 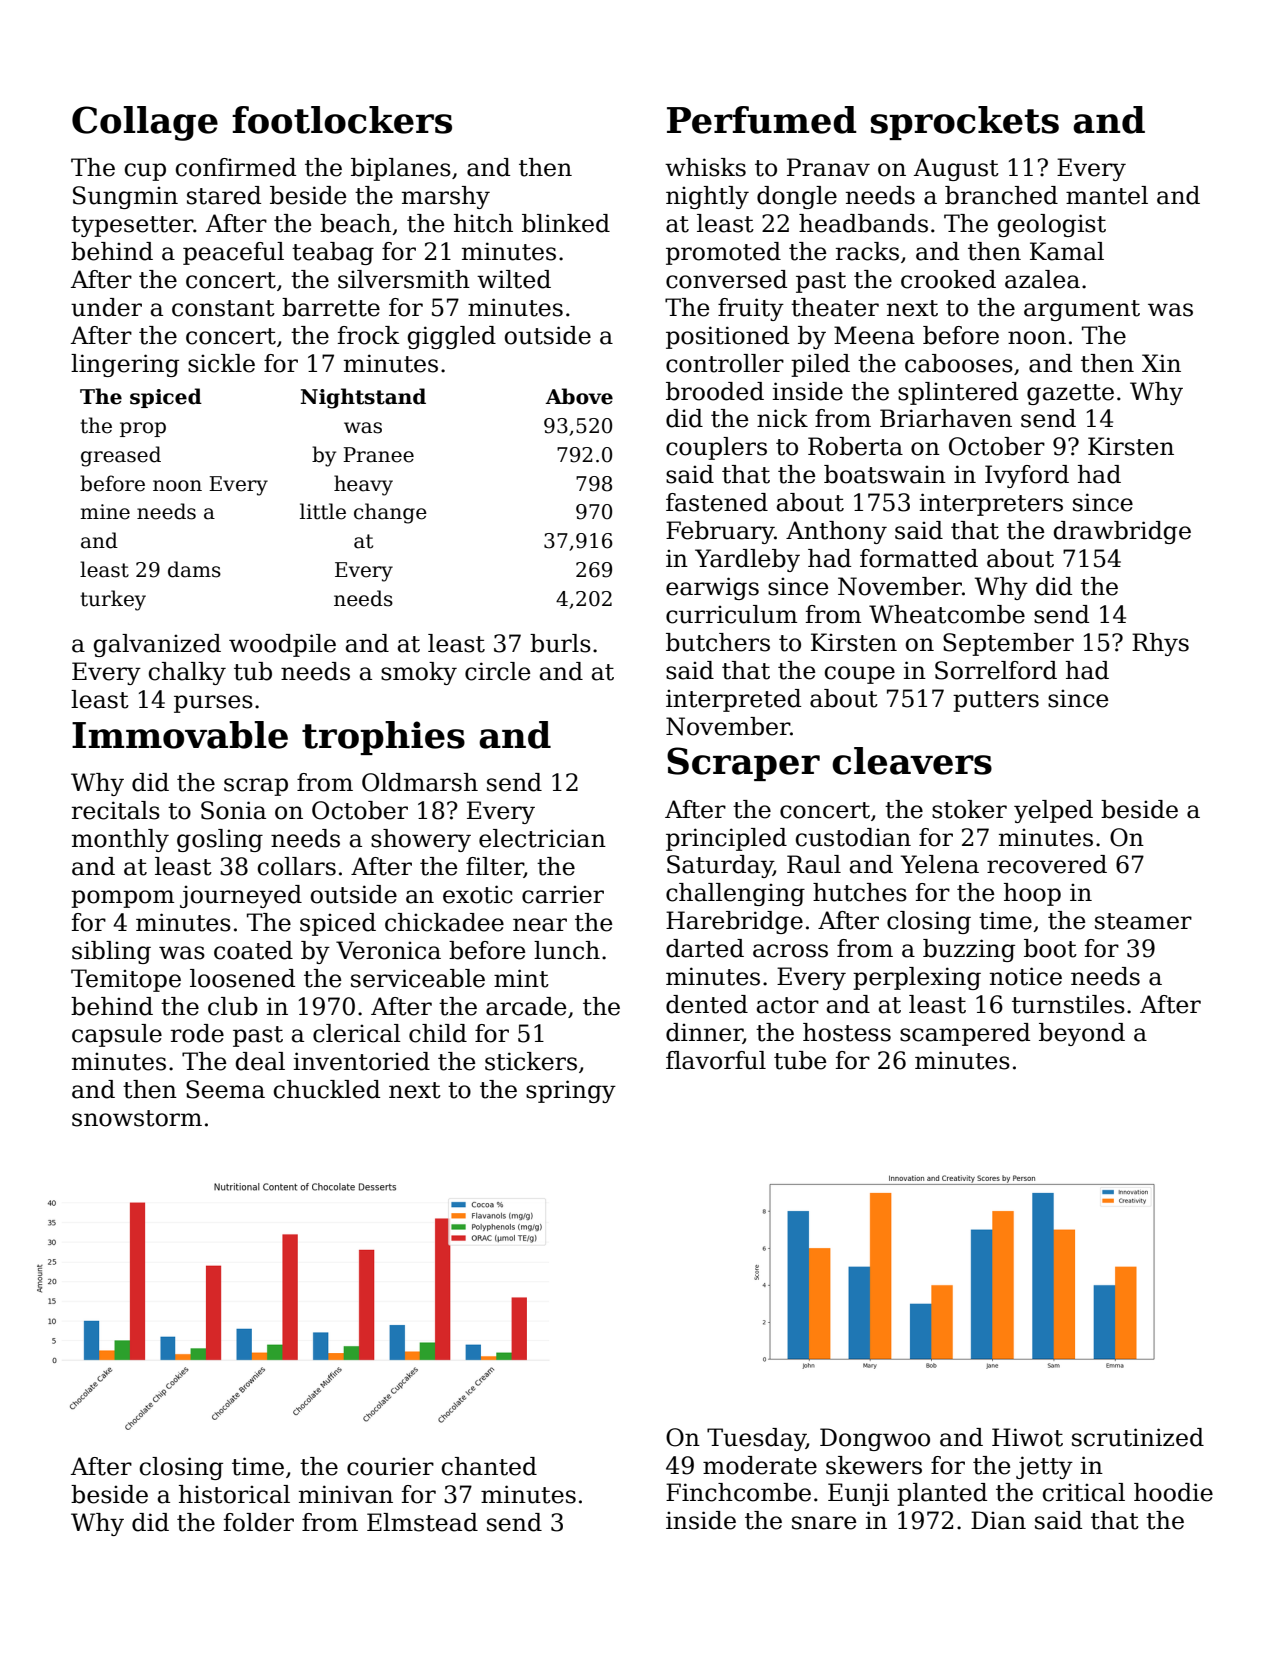 What do you see at coordinates (1143, 921) in the image?
I see `steamer` at bounding box center [1143, 921].
